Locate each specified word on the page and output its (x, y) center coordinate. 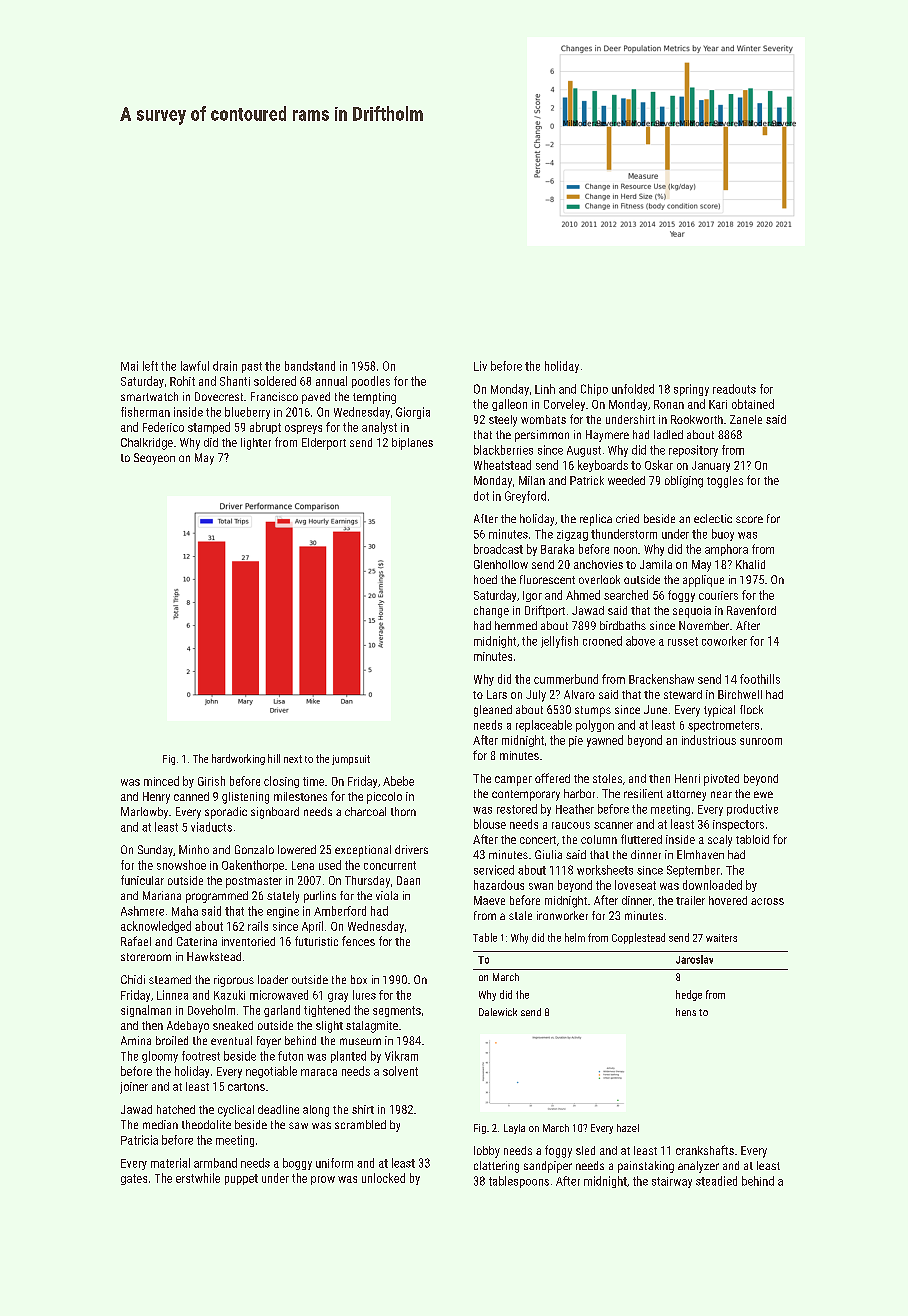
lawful (195, 366)
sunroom (761, 741)
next (293, 759)
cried (627, 518)
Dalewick (498, 1012)
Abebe (398, 781)
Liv (480, 366)
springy (691, 390)
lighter (256, 444)
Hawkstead (214, 956)
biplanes (412, 444)
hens (686, 1012)
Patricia (139, 1140)
